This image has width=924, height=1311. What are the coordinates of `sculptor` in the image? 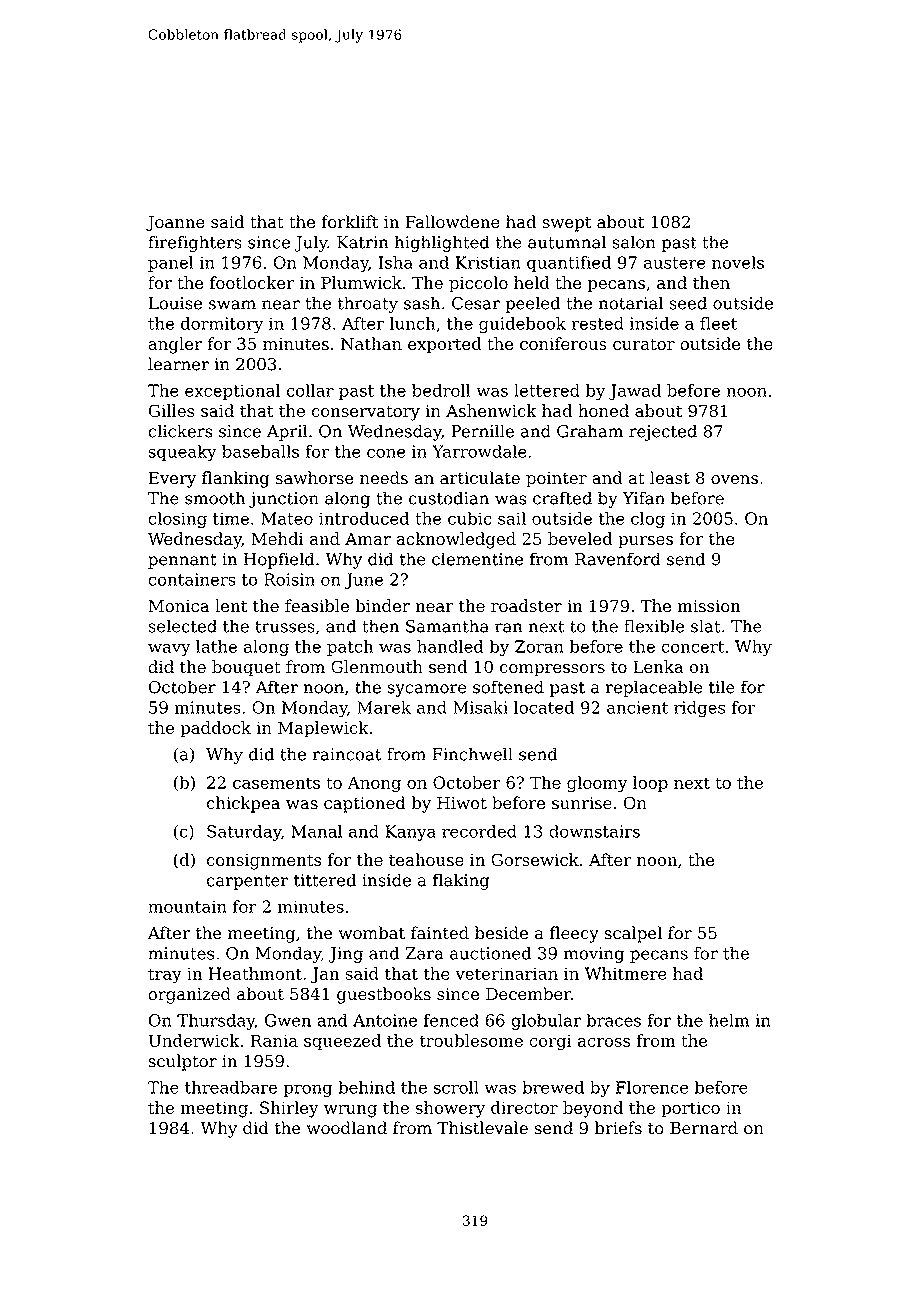 It's located at (182, 1062).
